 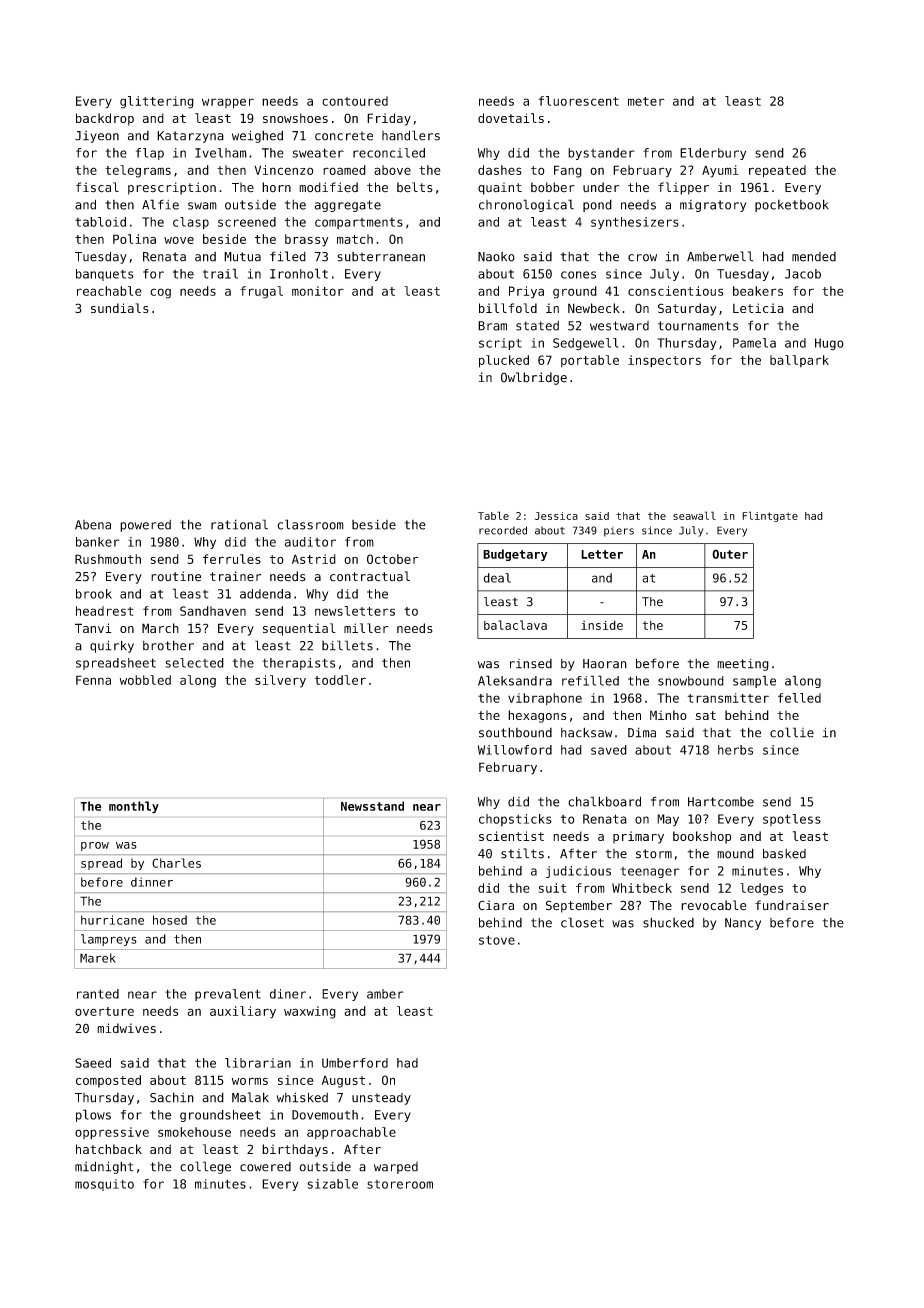 What do you see at coordinates (381, 257) in the image?
I see `subterranean` at bounding box center [381, 257].
